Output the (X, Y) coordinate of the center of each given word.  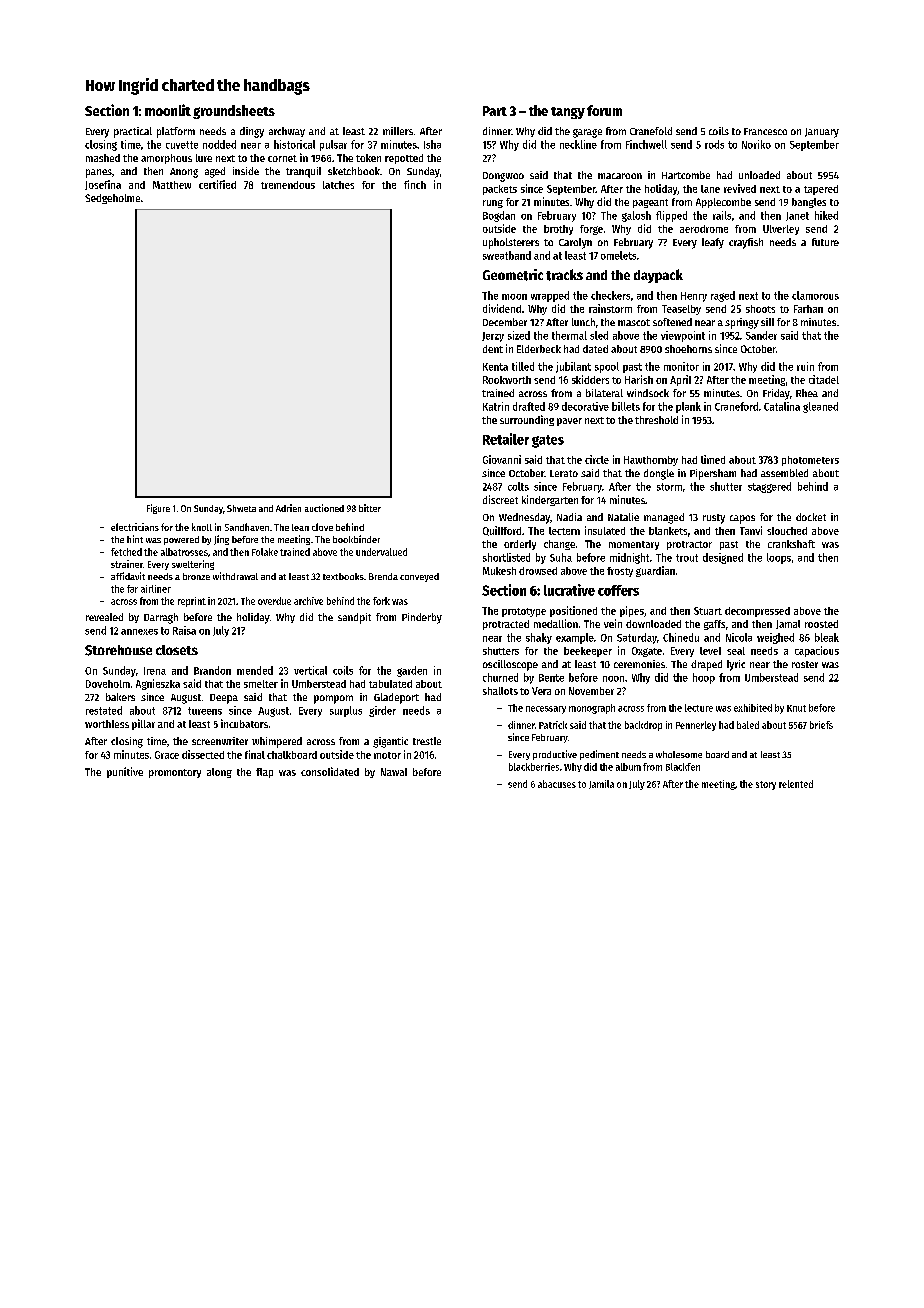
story (766, 785)
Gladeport (396, 698)
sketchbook (354, 171)
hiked (826, 215)
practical (133, 132)
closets (177, 650)
